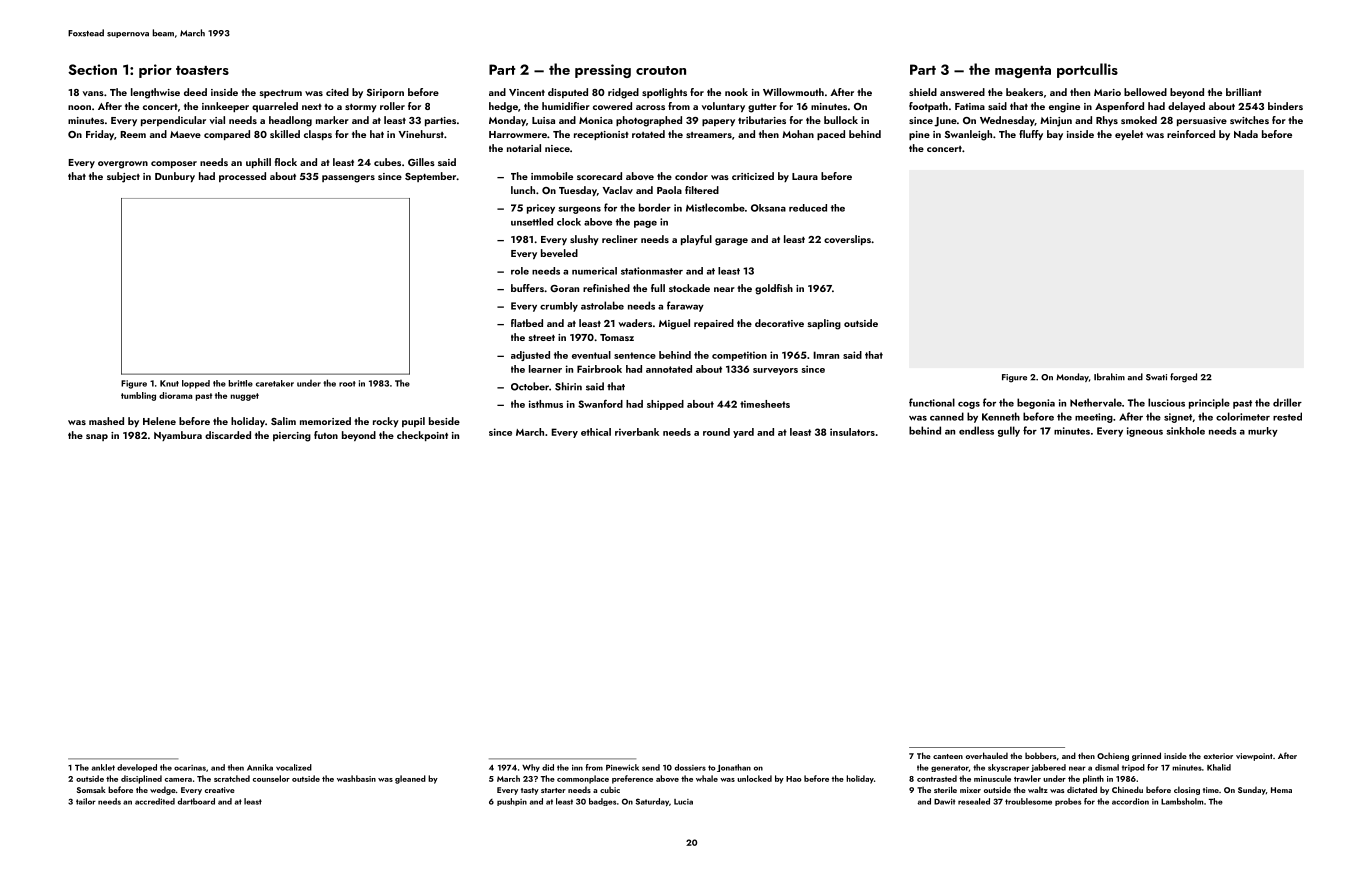 This image has height=887, width=1372. Describe the element at coordinates (294, 767) in the image. I see `vocalized` at that location.
